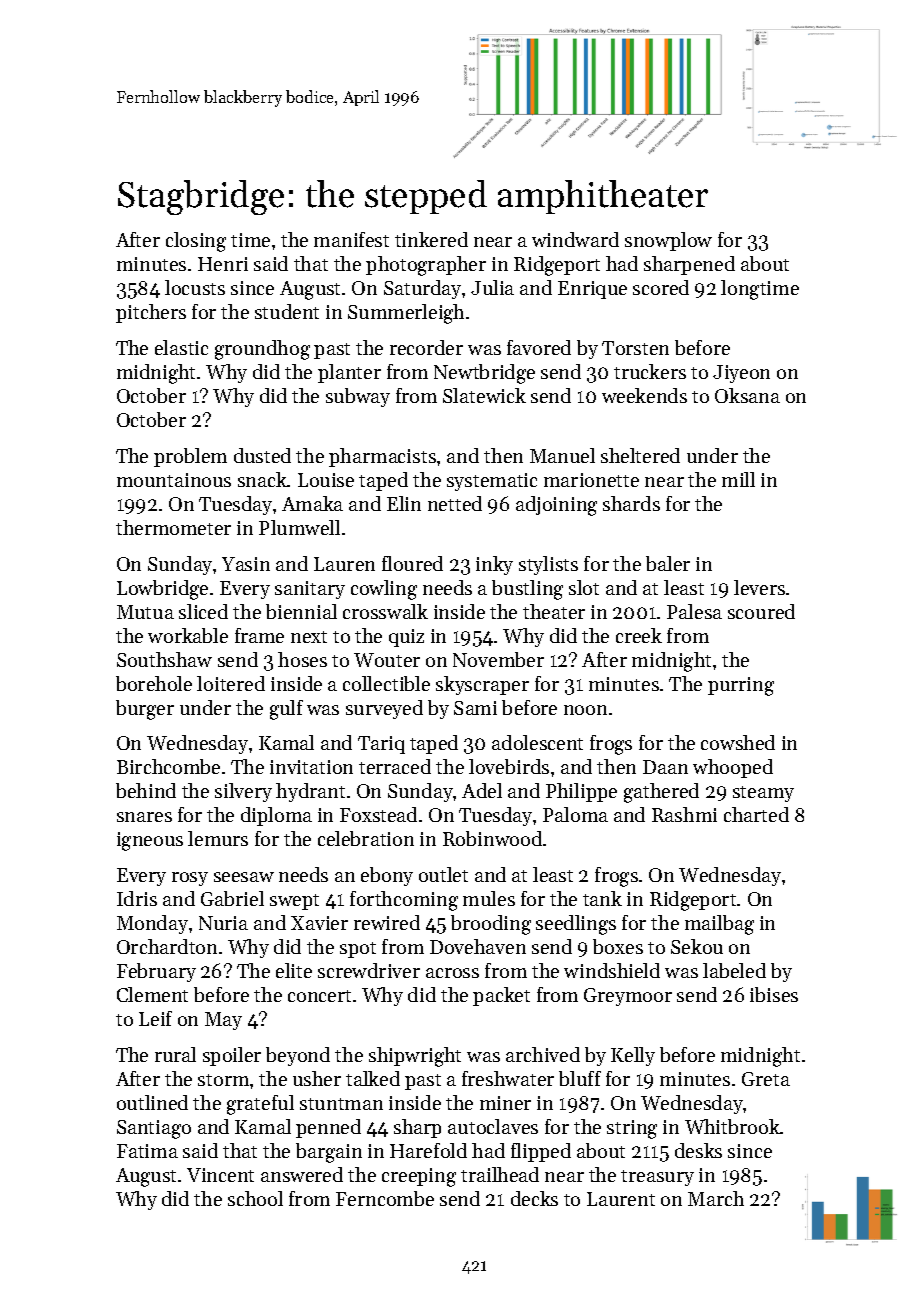 This image has height=1311, width=924. What do you see at coordinates (732, 1126) in the image?
I see `Whitbrook` at bounding box center [732, 1126].
